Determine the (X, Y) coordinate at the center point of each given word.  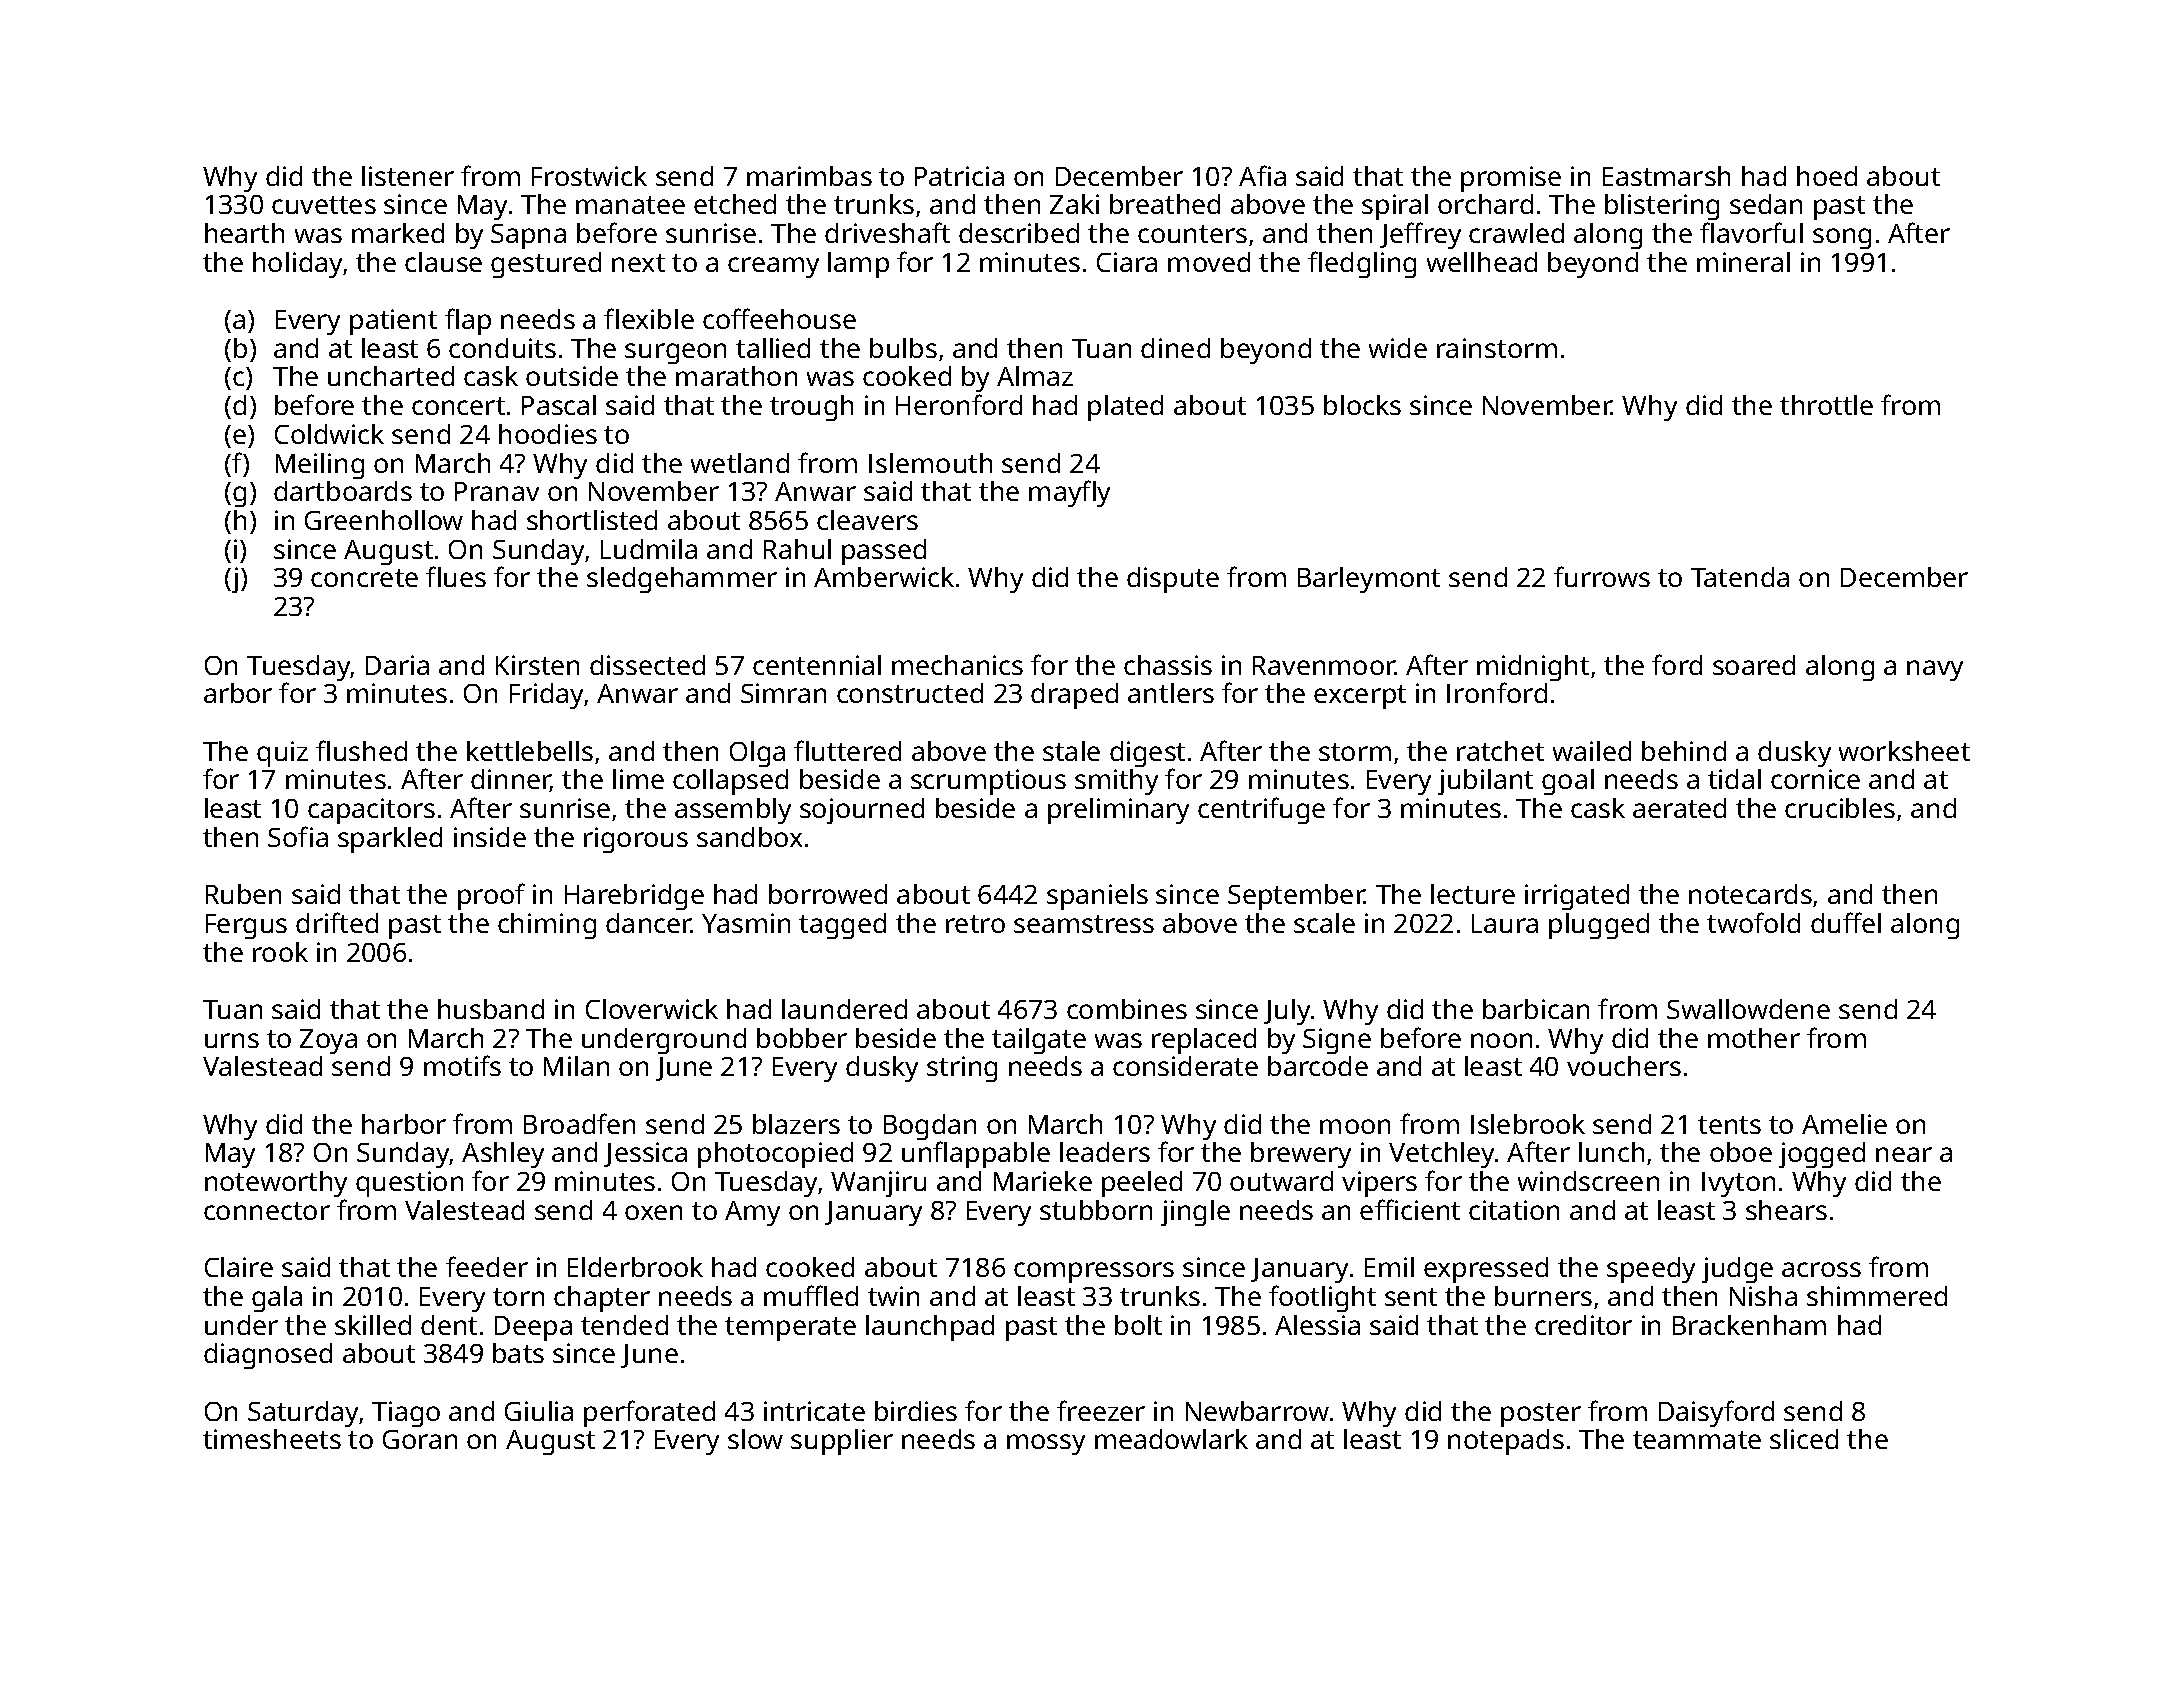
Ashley (503, 1155)
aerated (1679, 808)
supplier (842, 1442)
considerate (1185, 1066)
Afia (1262, 175)
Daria (397, 665)
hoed (1827, 176)
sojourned (862, 811)
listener (408, 176)
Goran (420, 1439)
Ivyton (1738, 1184)
